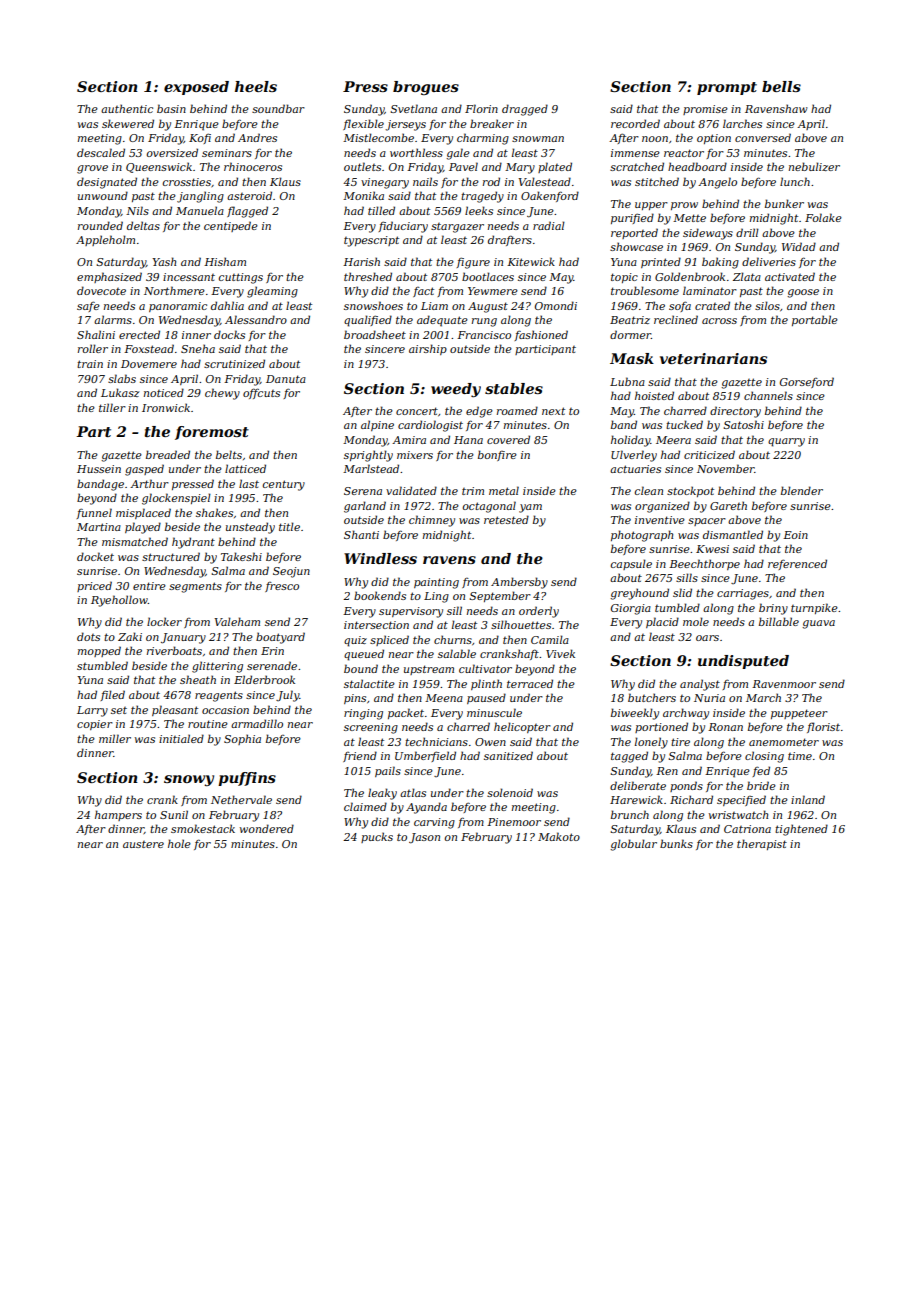  I want to click on Martina, so click(99, 527).
